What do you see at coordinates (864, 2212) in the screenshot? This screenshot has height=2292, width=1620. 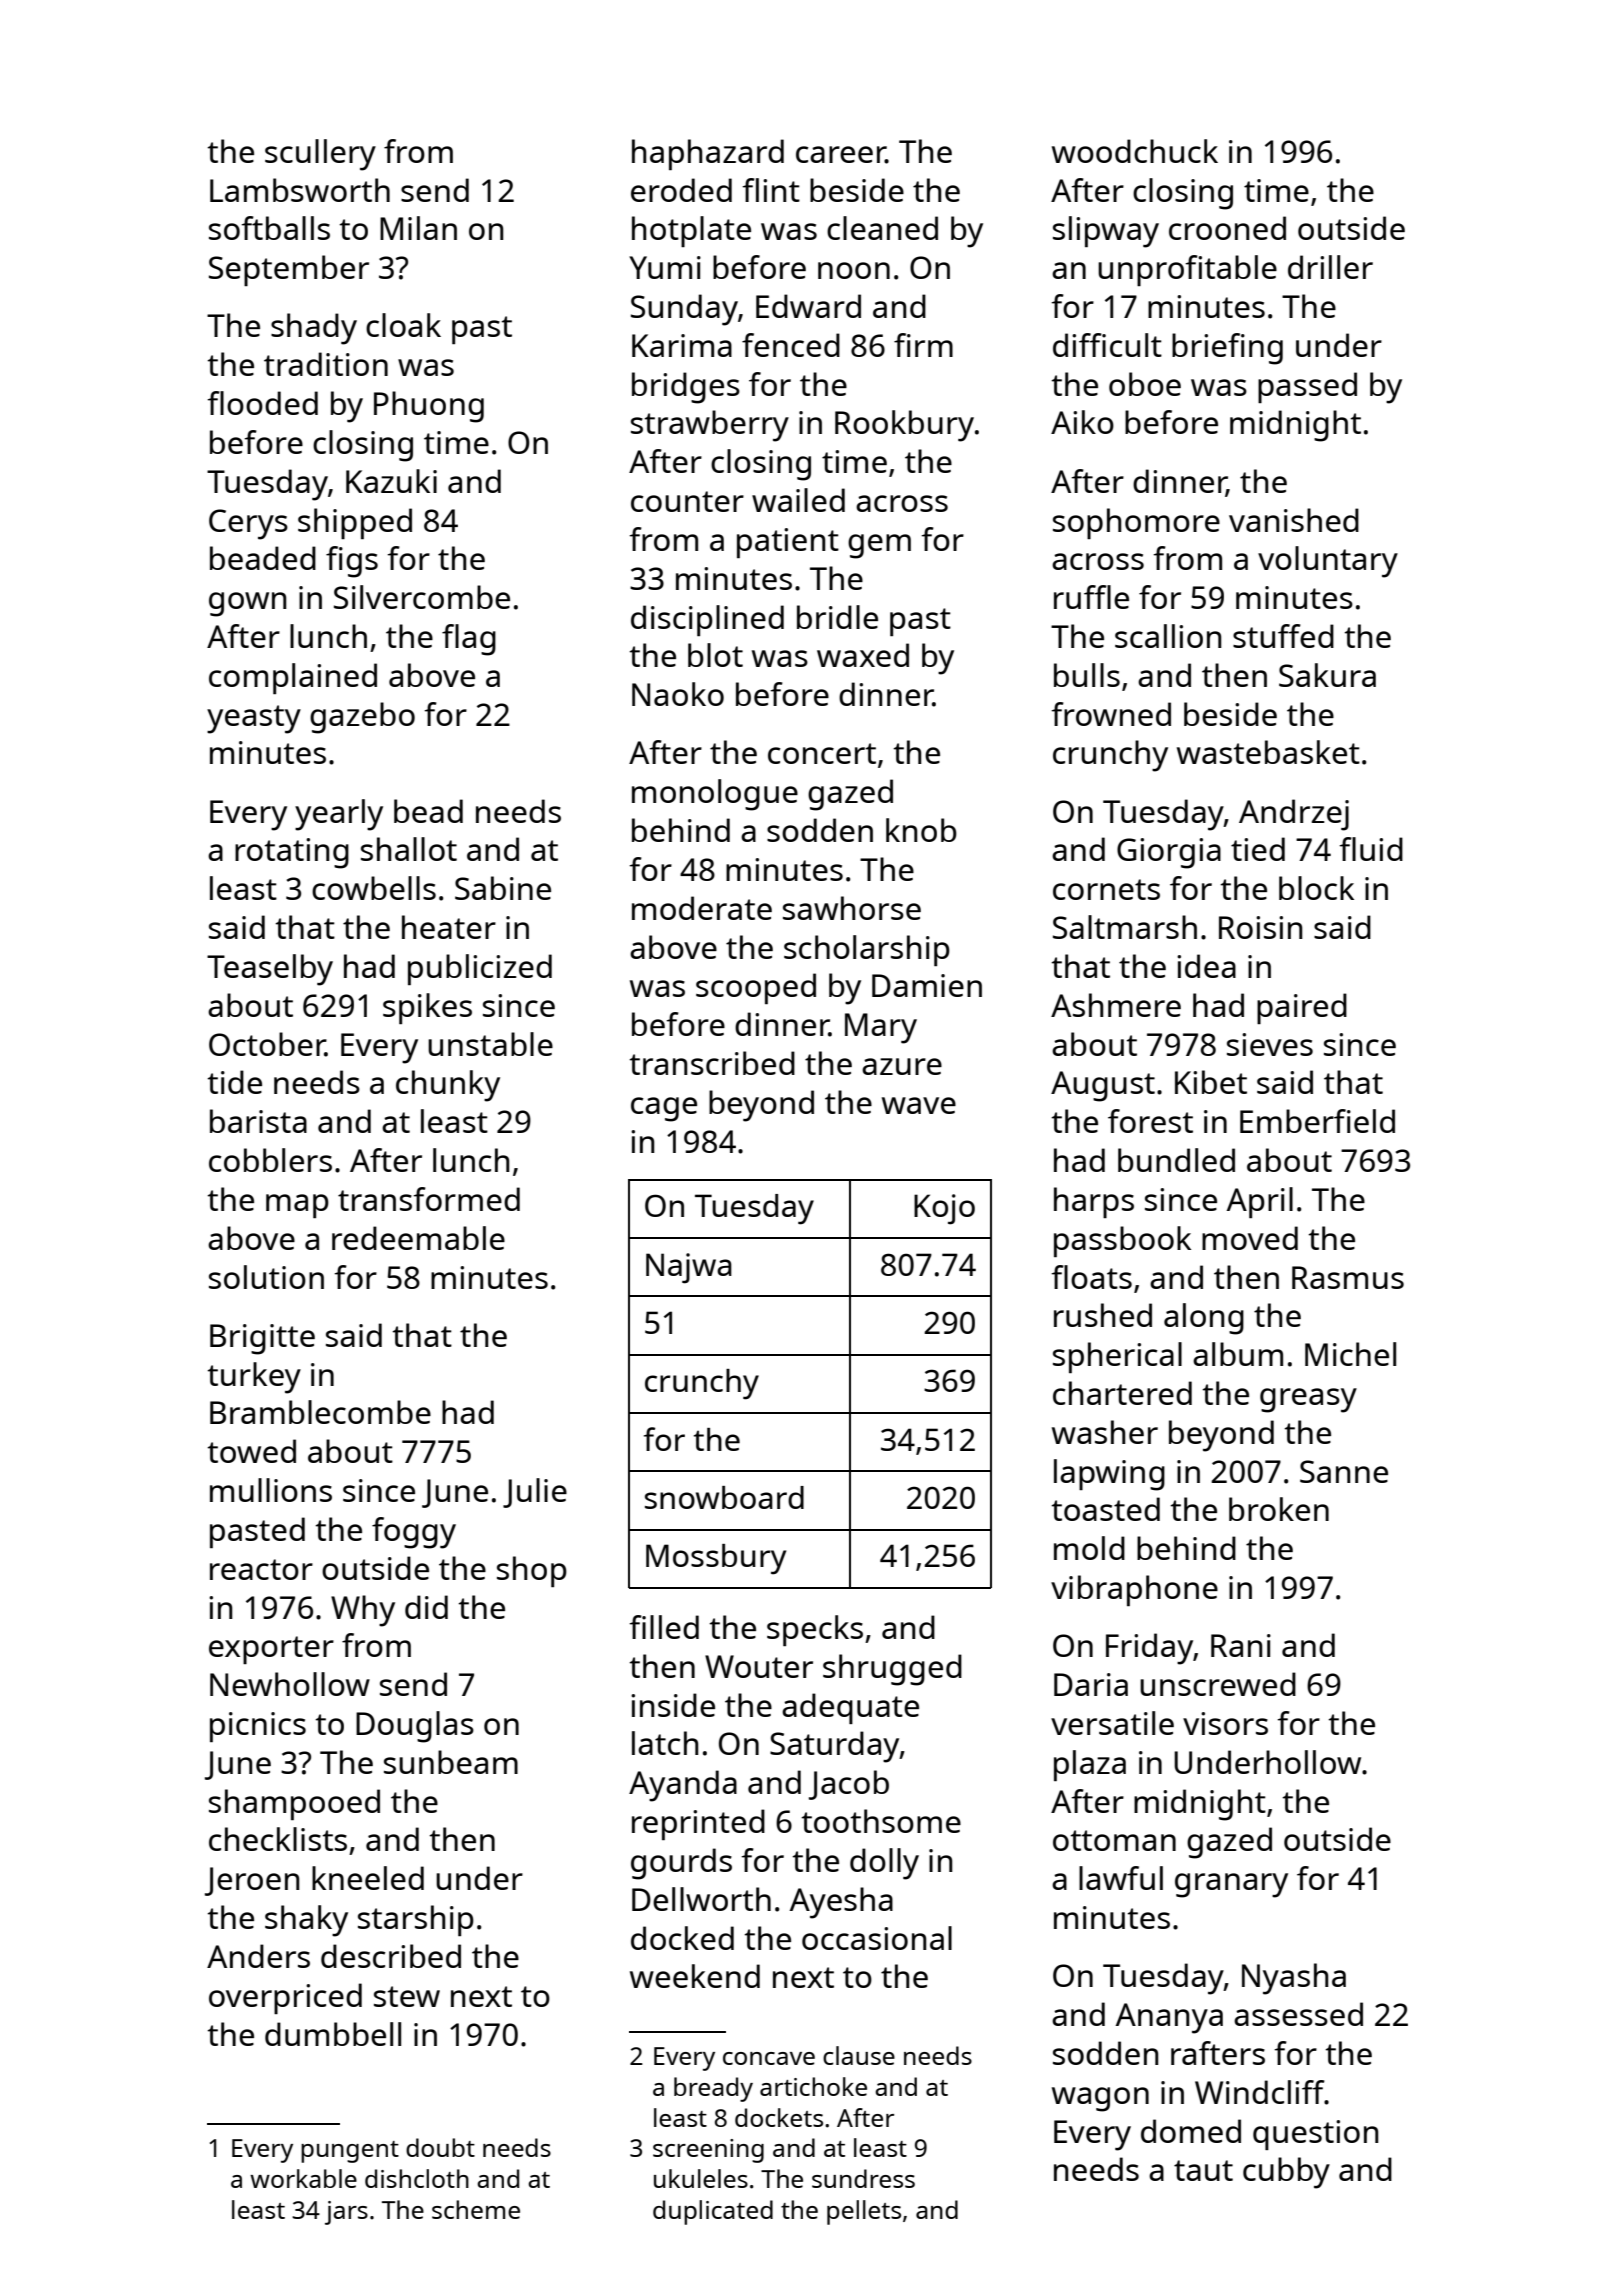 I see `pellets` at bounding box center [864, 2212].
